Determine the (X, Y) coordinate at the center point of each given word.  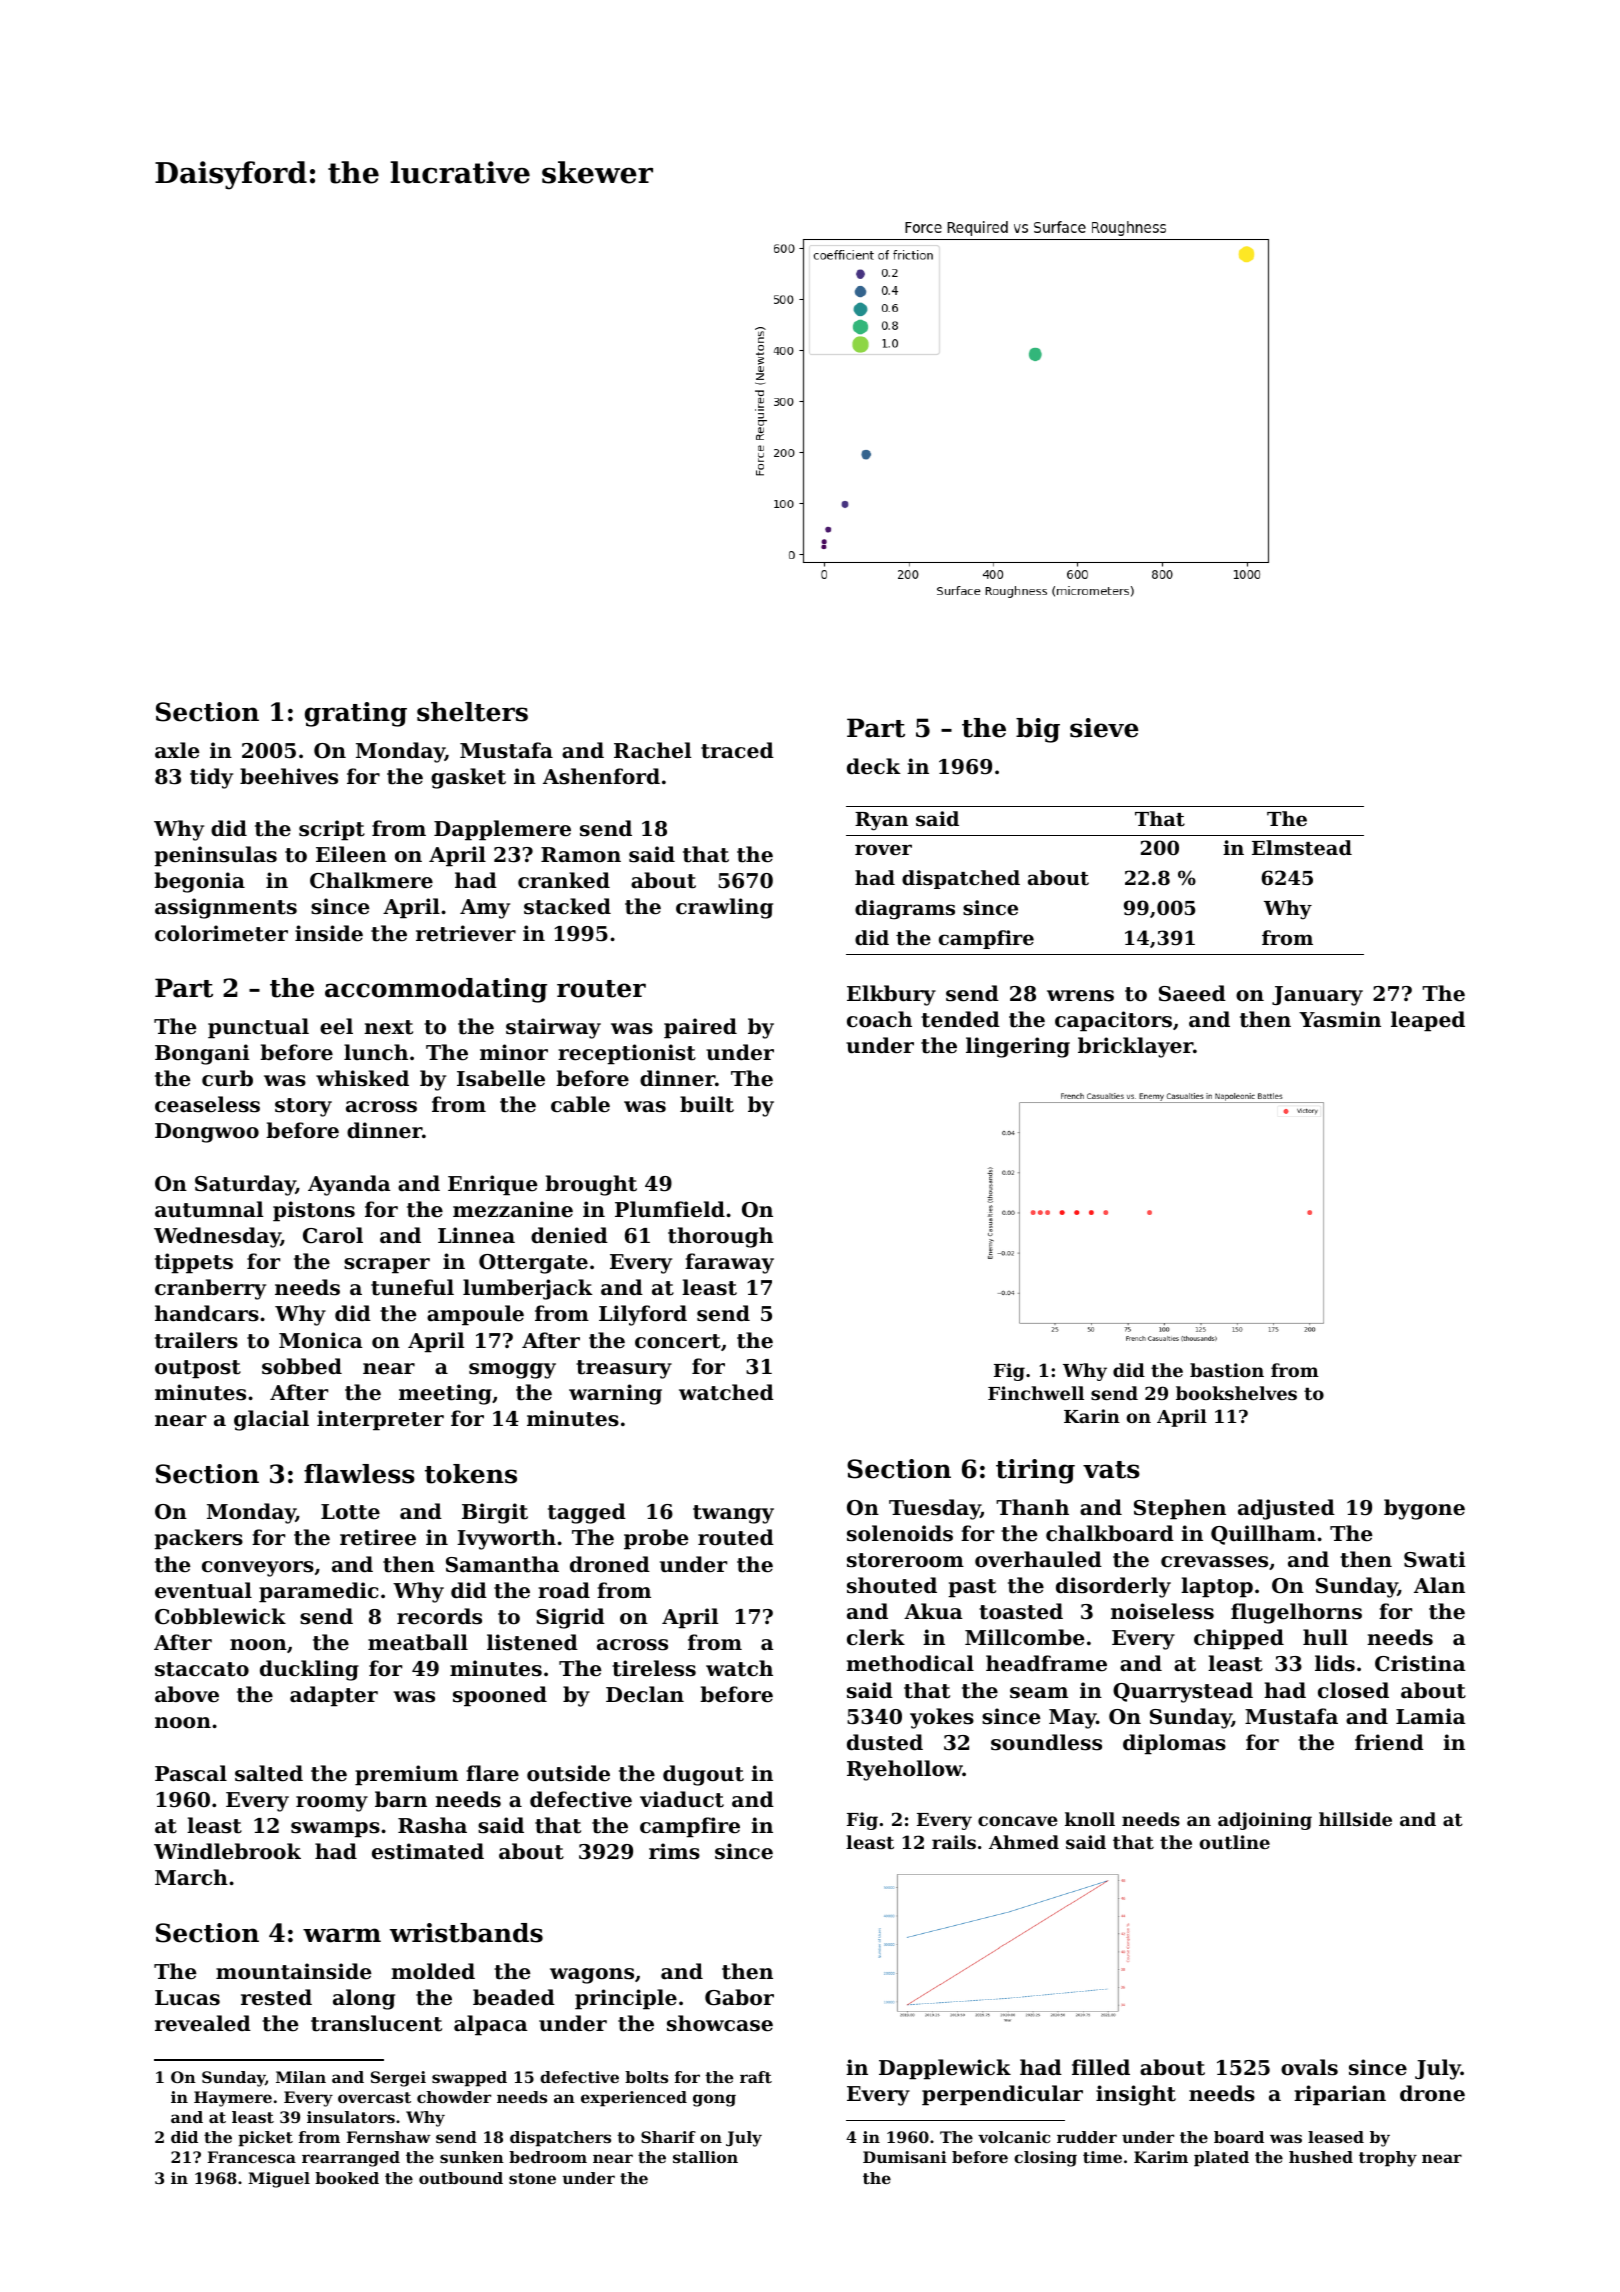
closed (1353, 1690)
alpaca (491, 2025)
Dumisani (905, 2157)
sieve (1104, 728)
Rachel (652, 750)
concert (678, 1341)
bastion (1227, 1370)
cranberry (210, 1289)
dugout (703, 1775)
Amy (485, 909)
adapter (334, 1696)
